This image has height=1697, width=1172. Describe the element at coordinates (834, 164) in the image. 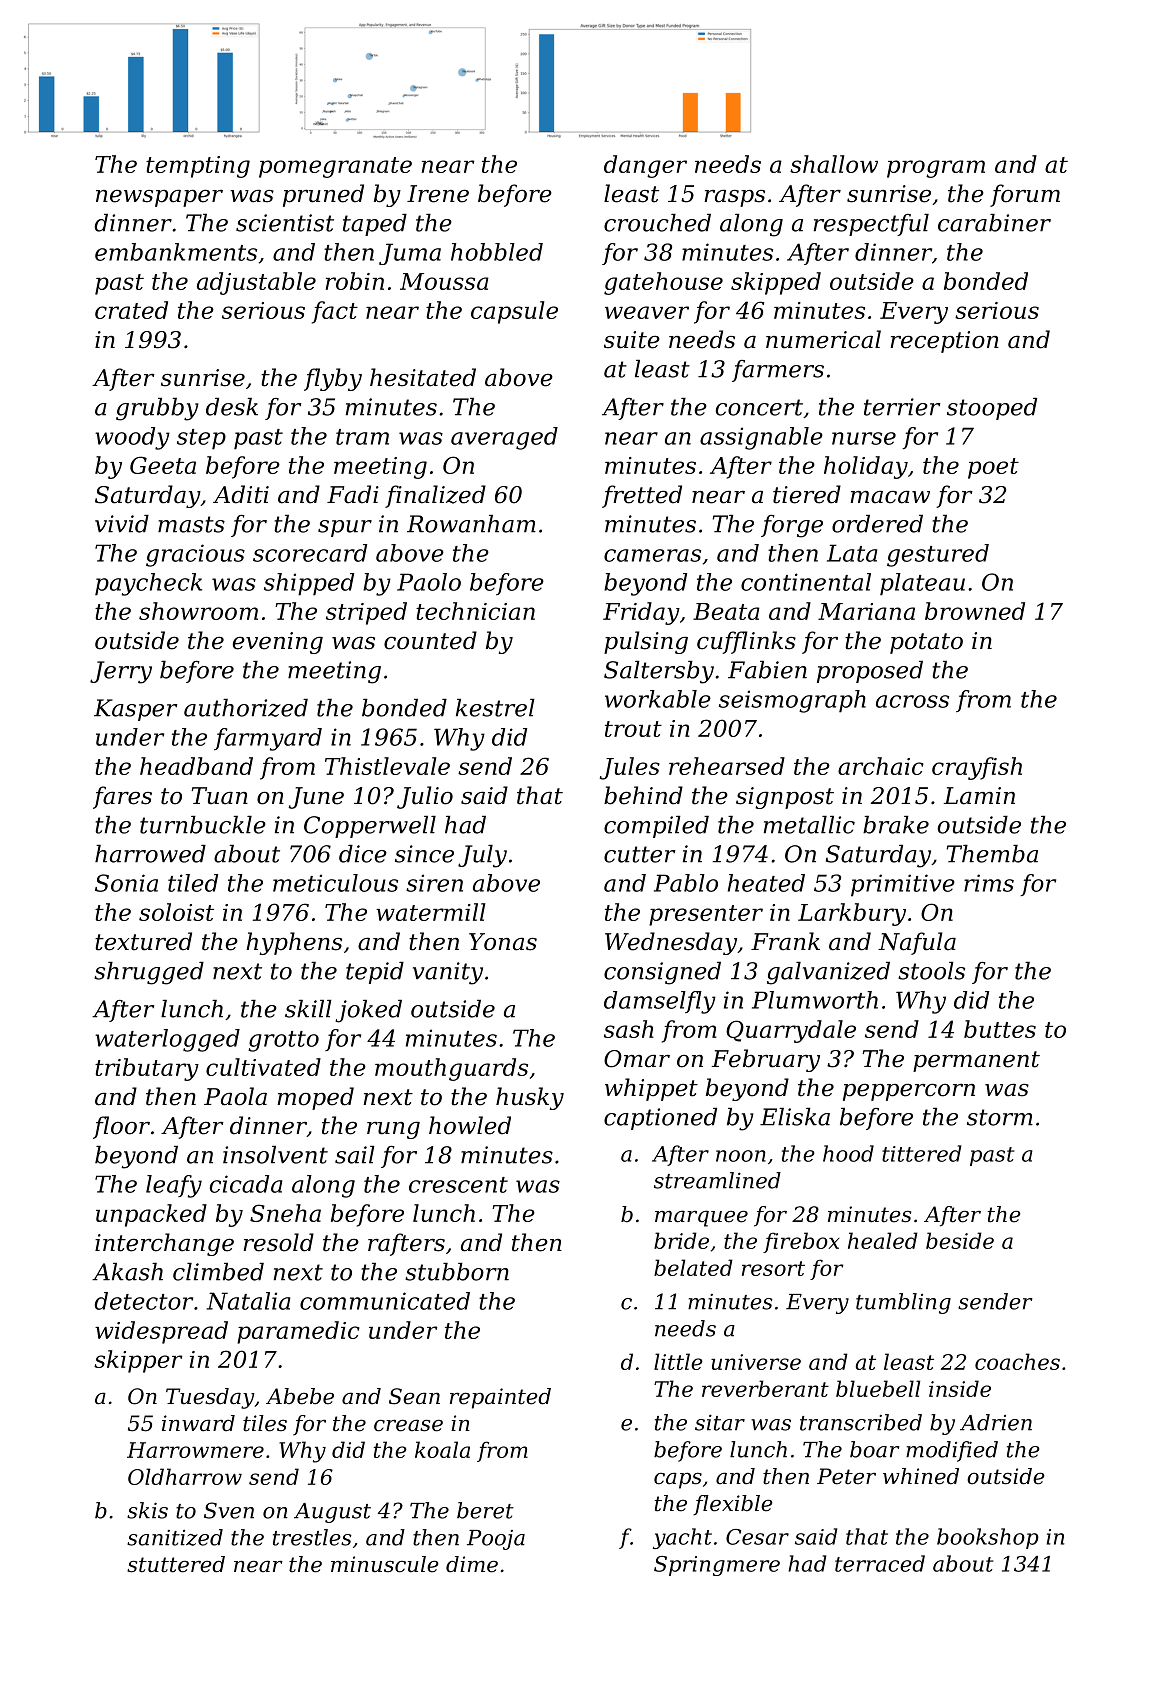

I see `shallow` at that location.
